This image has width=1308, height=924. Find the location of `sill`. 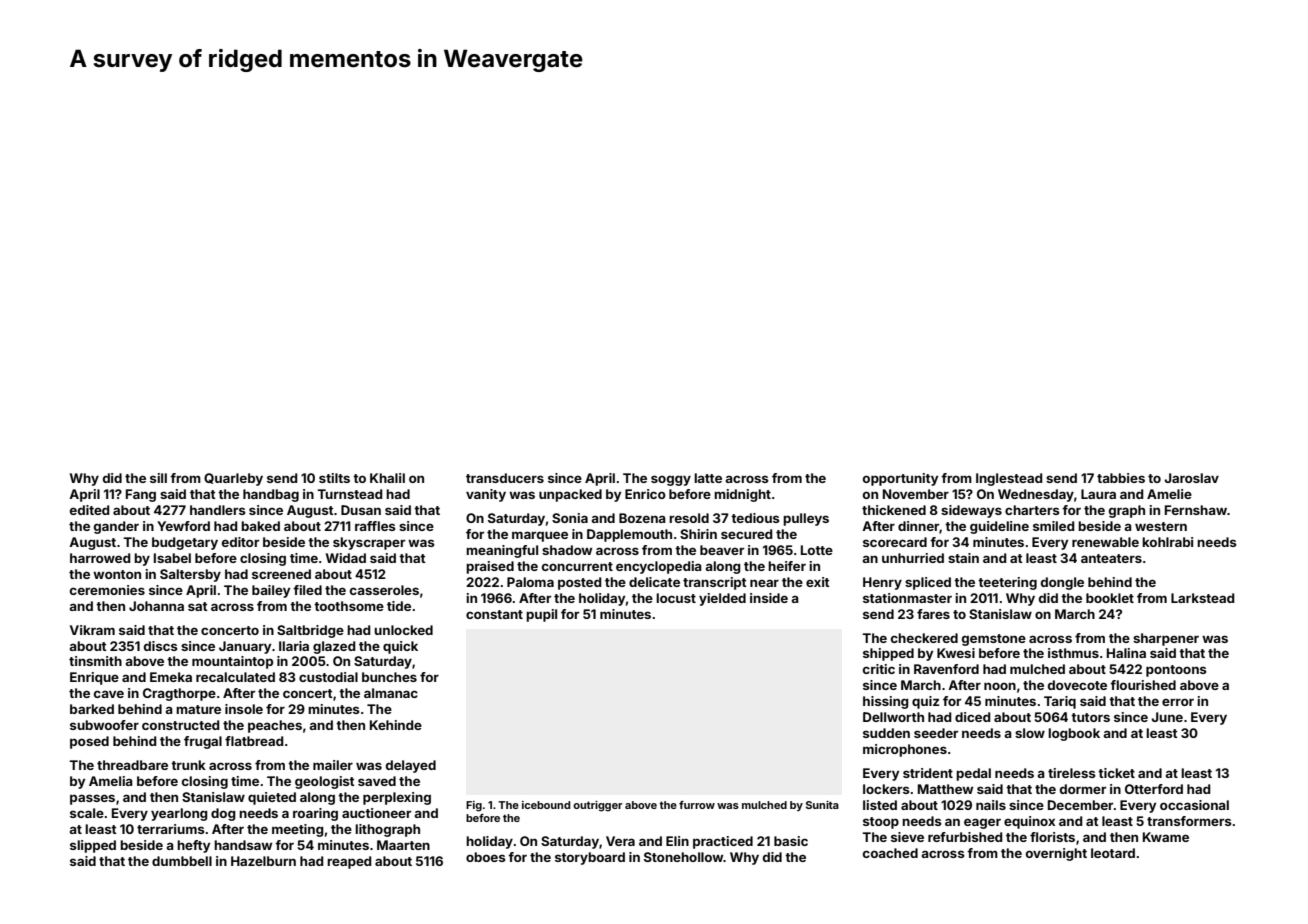

sill is located at coordinates (158, 478).
